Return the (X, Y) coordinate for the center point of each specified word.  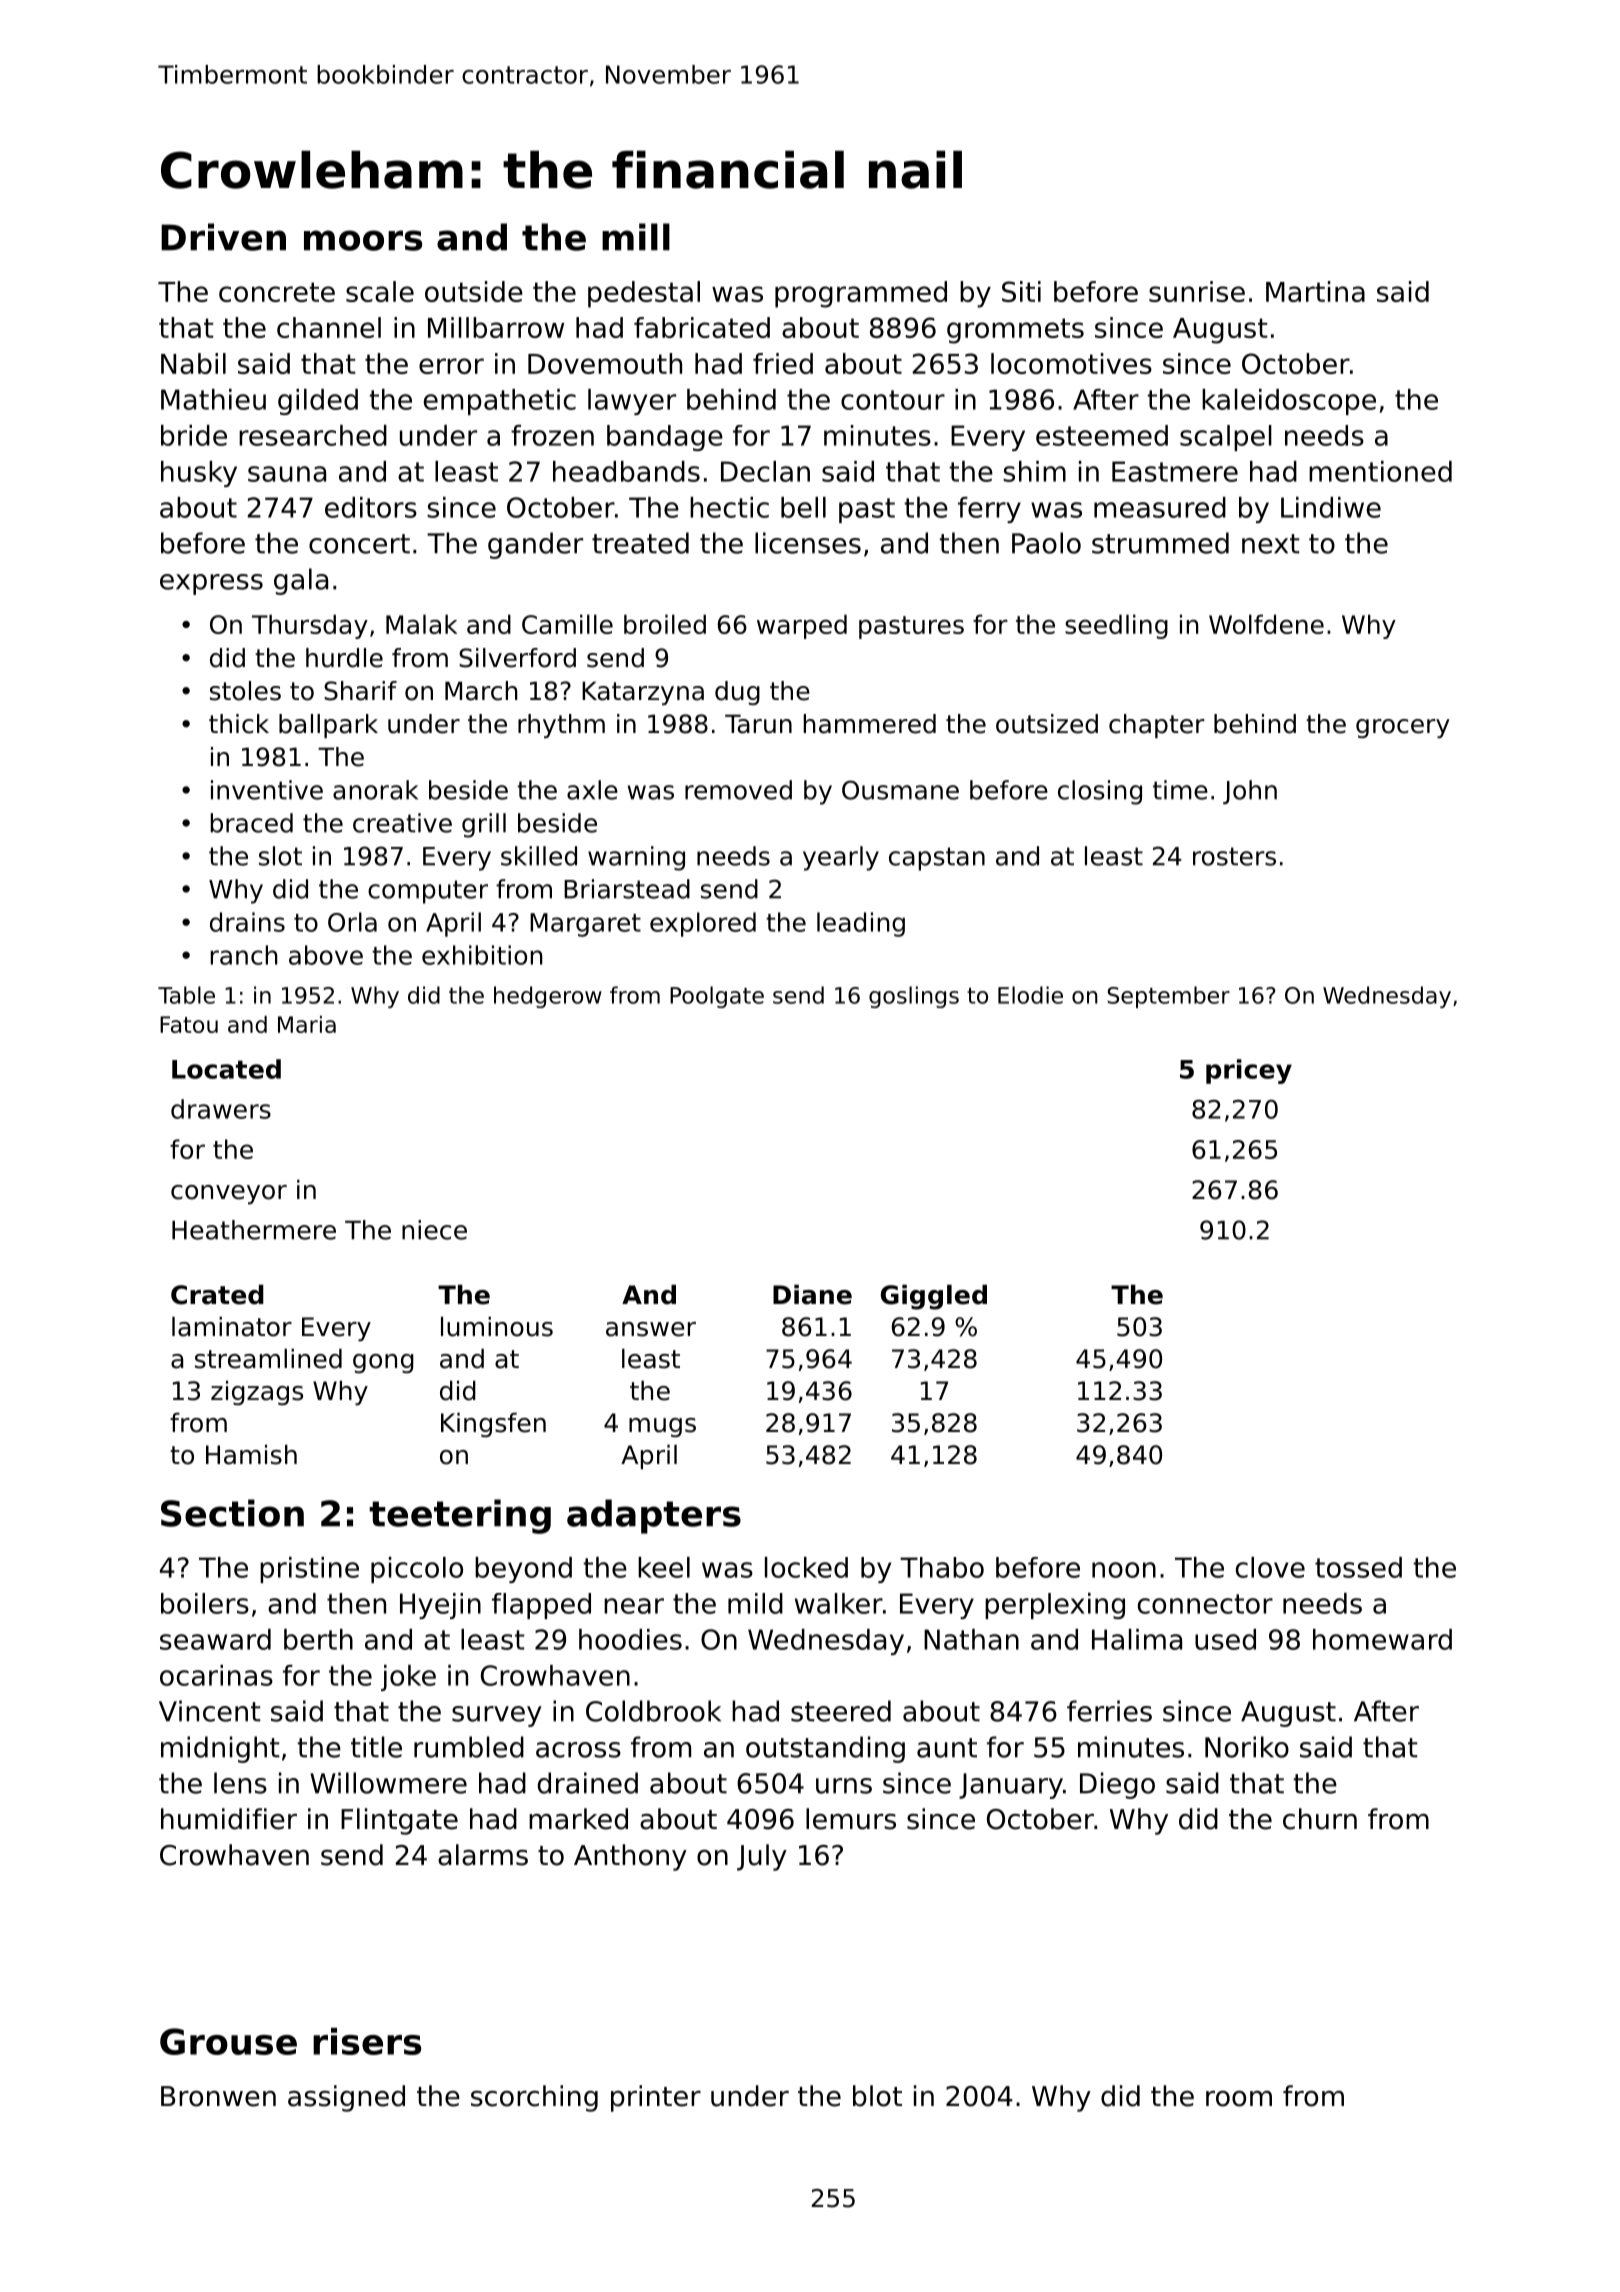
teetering (460, 1516)
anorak (375, 790)
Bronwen (218, 2096)
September (1168, 997)
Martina (1315, 291)
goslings (914, 997)
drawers (221, 1109)
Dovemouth (605, 363)
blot (877, 2096)
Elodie (1030, 995)
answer (651, 1329)
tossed (1358, 1567)
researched (313, 435)
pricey (1249, 1071)
